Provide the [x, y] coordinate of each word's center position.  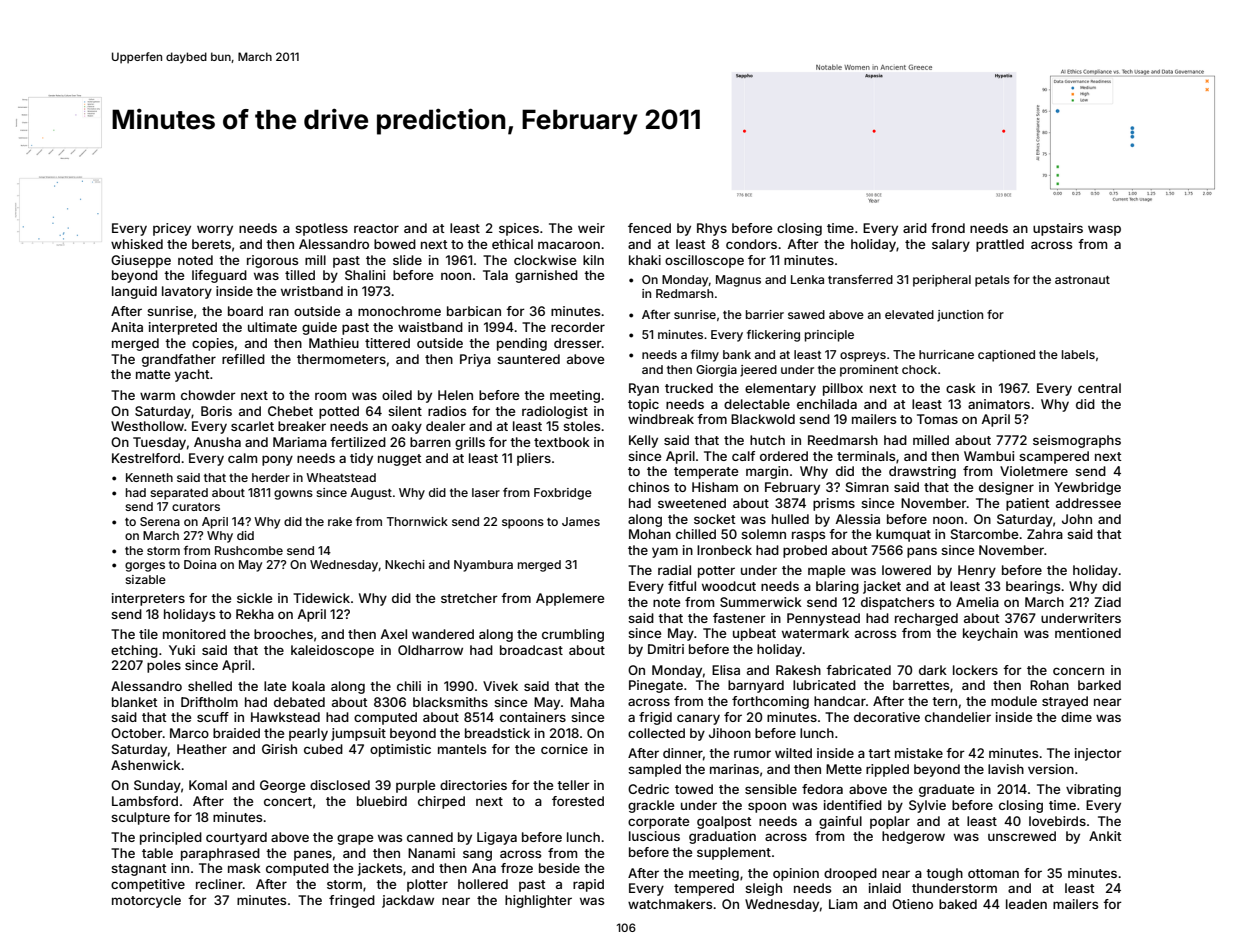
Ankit [1105, 836]
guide [319, 328]
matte [153, 374]
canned [430, 837]
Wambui [989, 456]
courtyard [236, 838]
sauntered [528, 359]
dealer [446, 426]
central [1099, 388]
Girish [279, 749]
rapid [588, 885]
